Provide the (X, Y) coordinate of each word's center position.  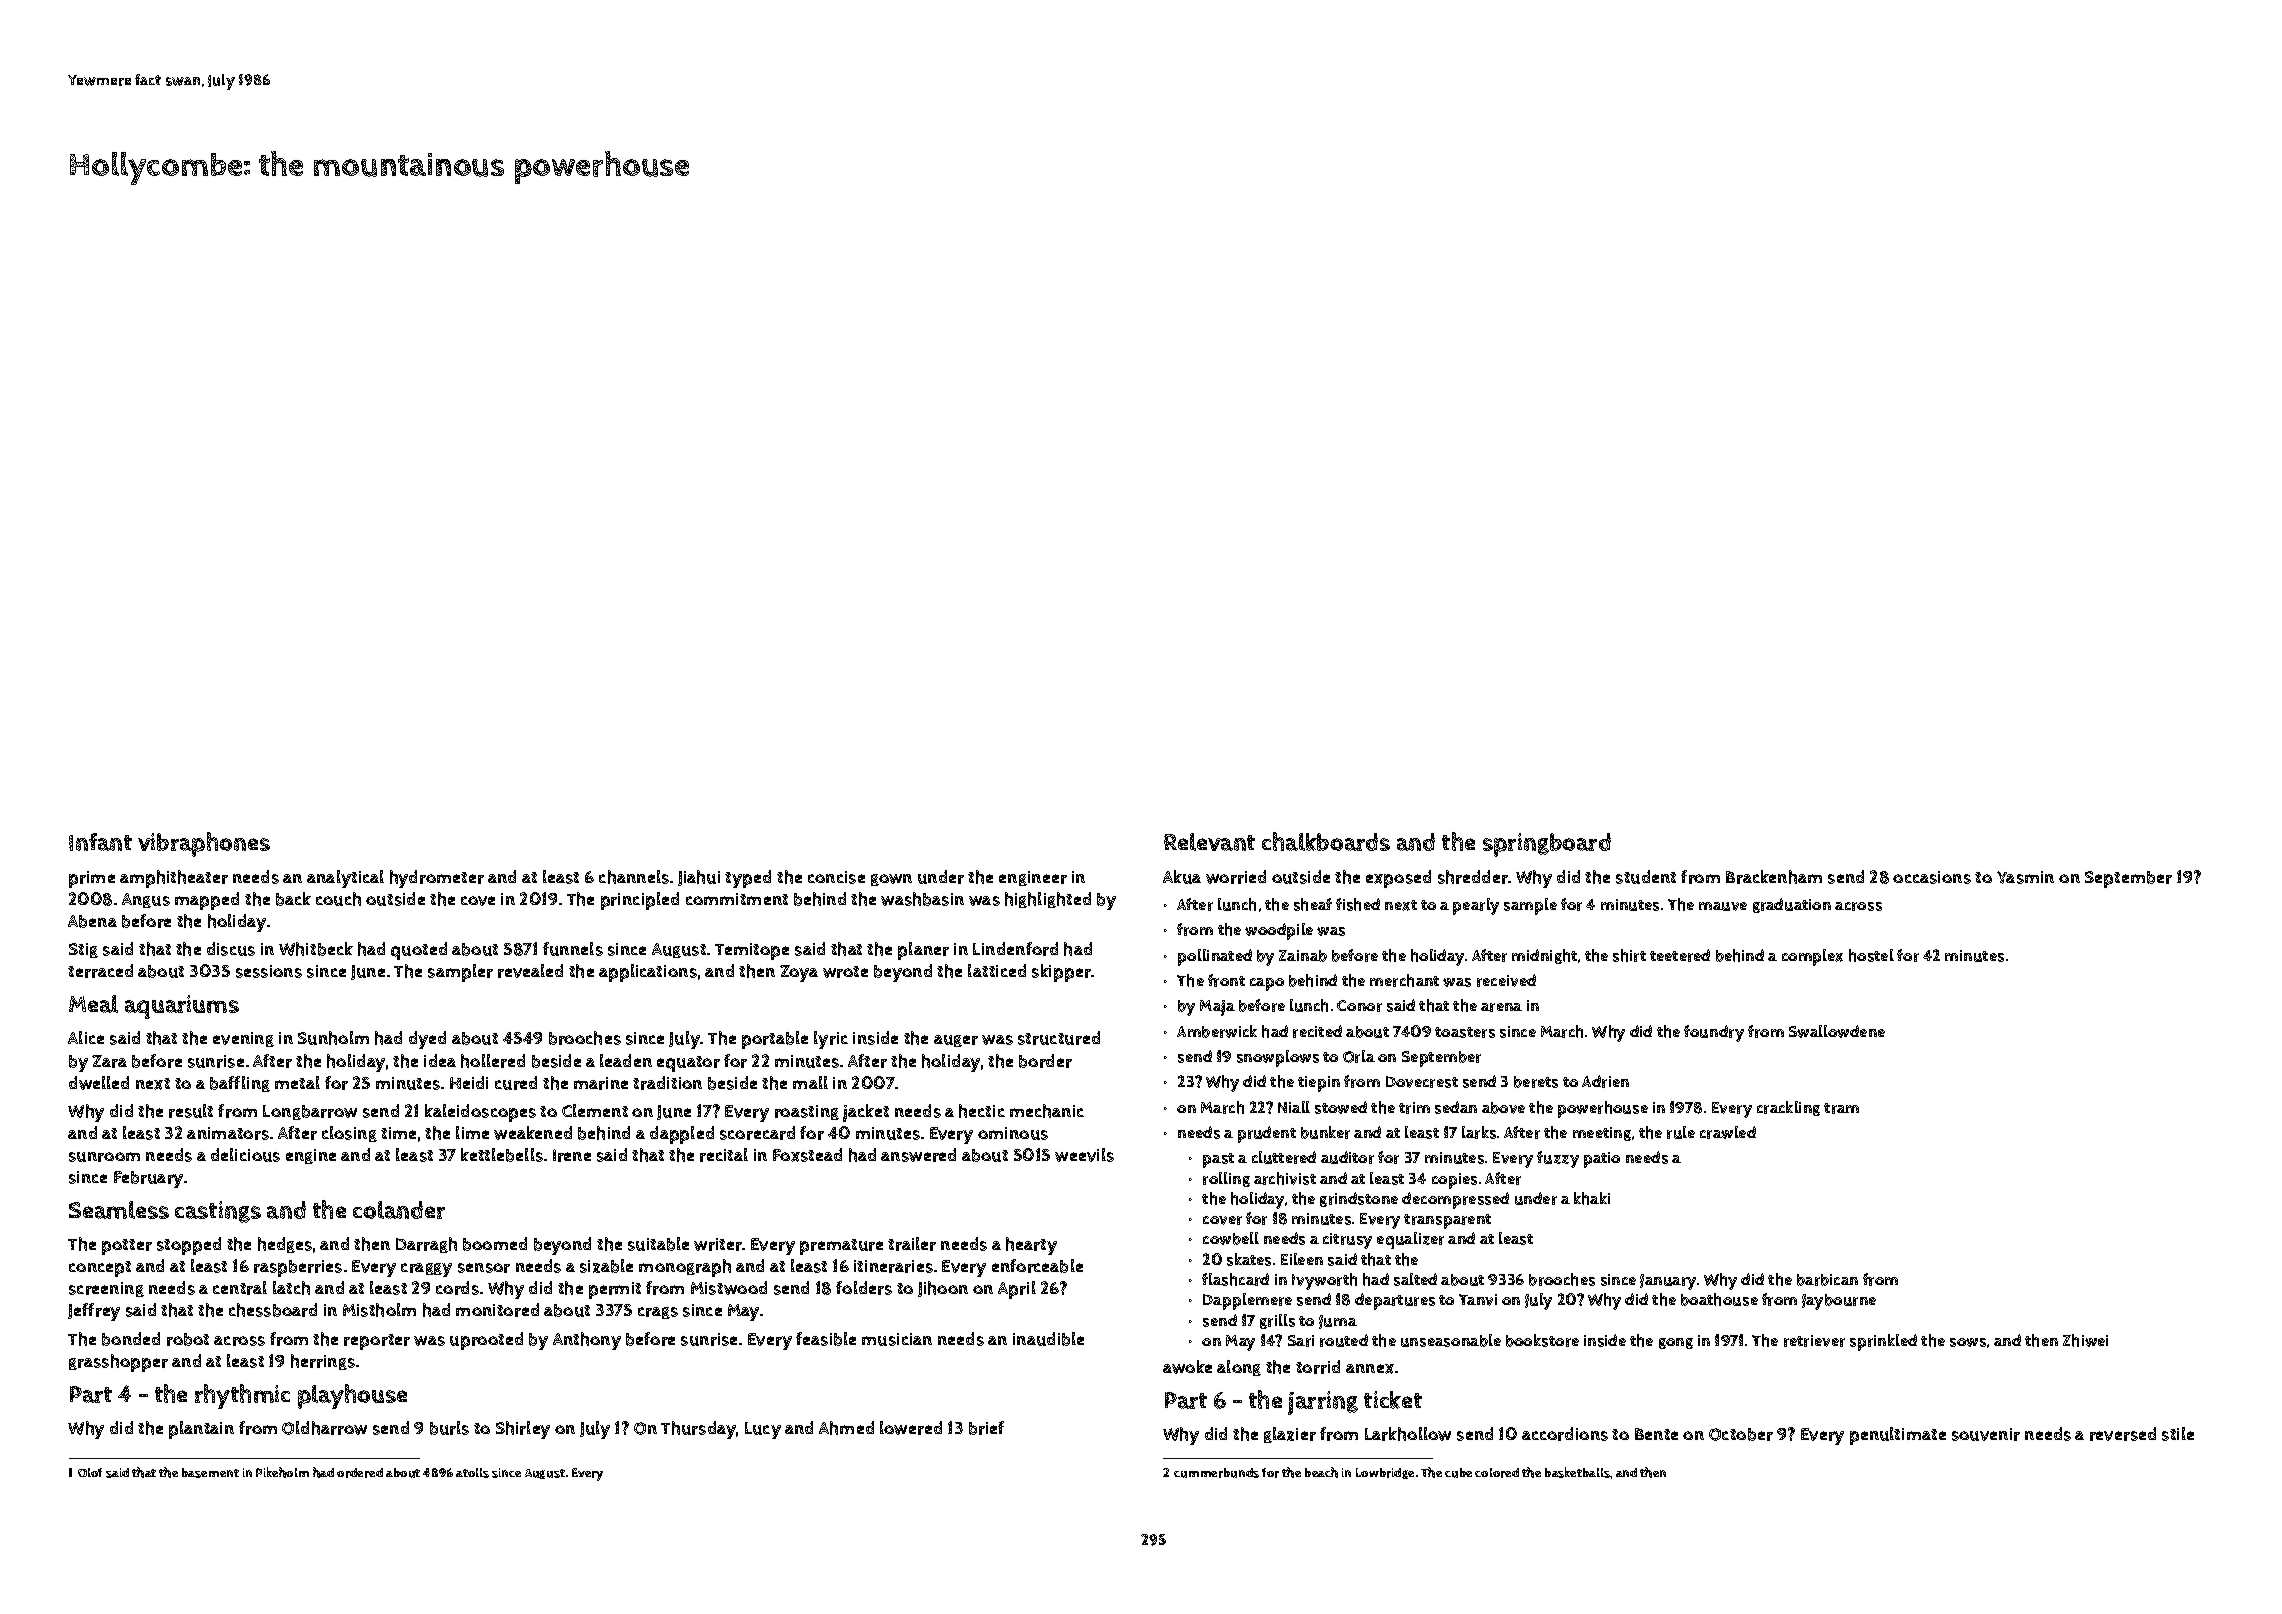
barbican (1827, 1280)
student (1646, 877)
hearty (1031, 1246)
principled (640, 901)
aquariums (182, 1007)
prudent (1267, 1134)
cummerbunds (1216, 1473)
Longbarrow (310, 1112)
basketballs (1577, 1472)
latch (291, 1288)
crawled (1728, 1132)
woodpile (1279, 931)
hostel (1871, 955)
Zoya (799, 973)
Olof (90, 1472)
